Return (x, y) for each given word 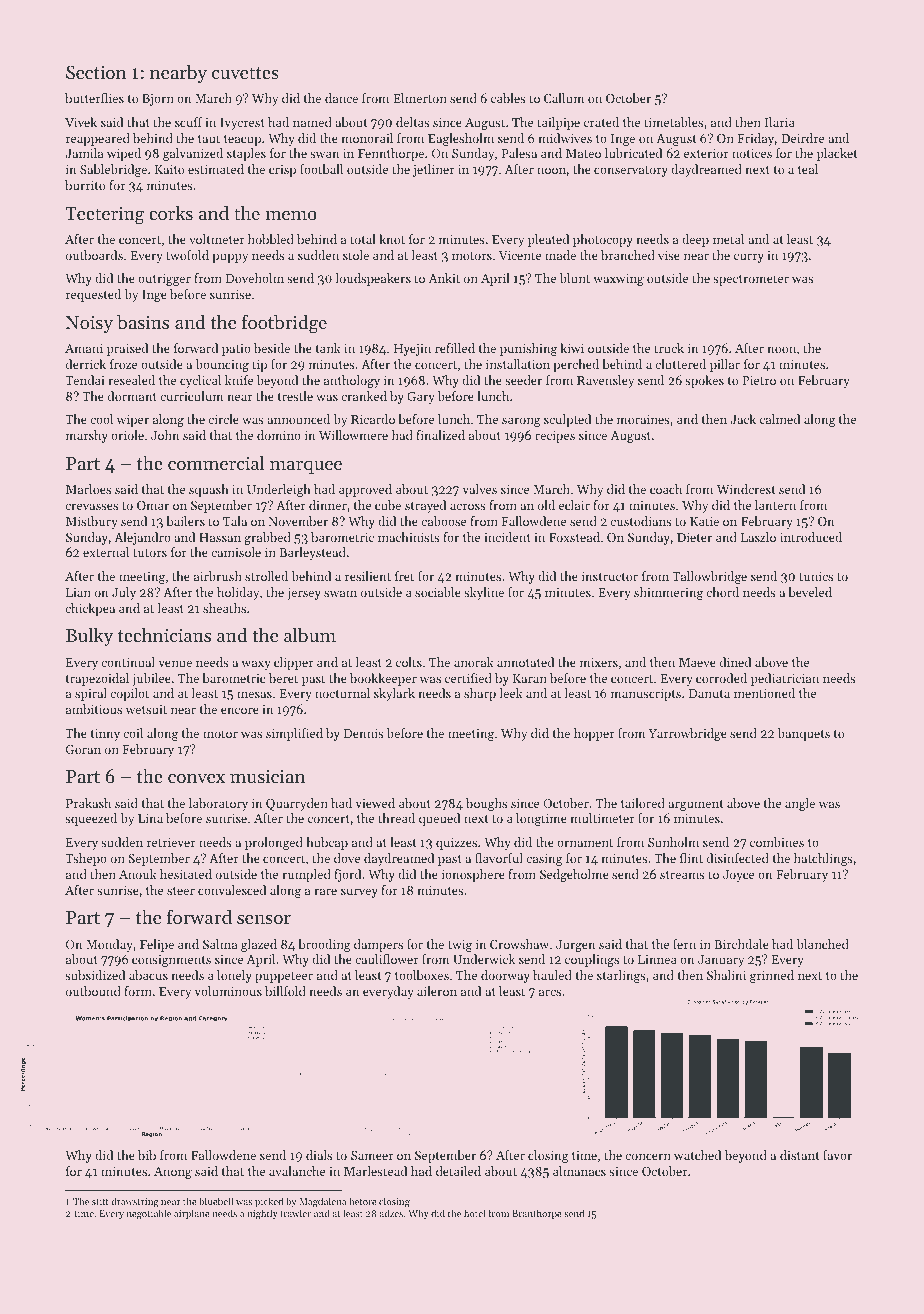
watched (697, 1155)
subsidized (95, 975)
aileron (437, 991)
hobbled (271, 239)
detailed (458, 1171)
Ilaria (780, 122)
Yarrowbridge (688, 734)
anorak (474, 662)
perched (576, 365)
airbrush (218, 576)
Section (96, 72)
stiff (100, 1201)
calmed (780, 419)
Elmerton (420, 98)
